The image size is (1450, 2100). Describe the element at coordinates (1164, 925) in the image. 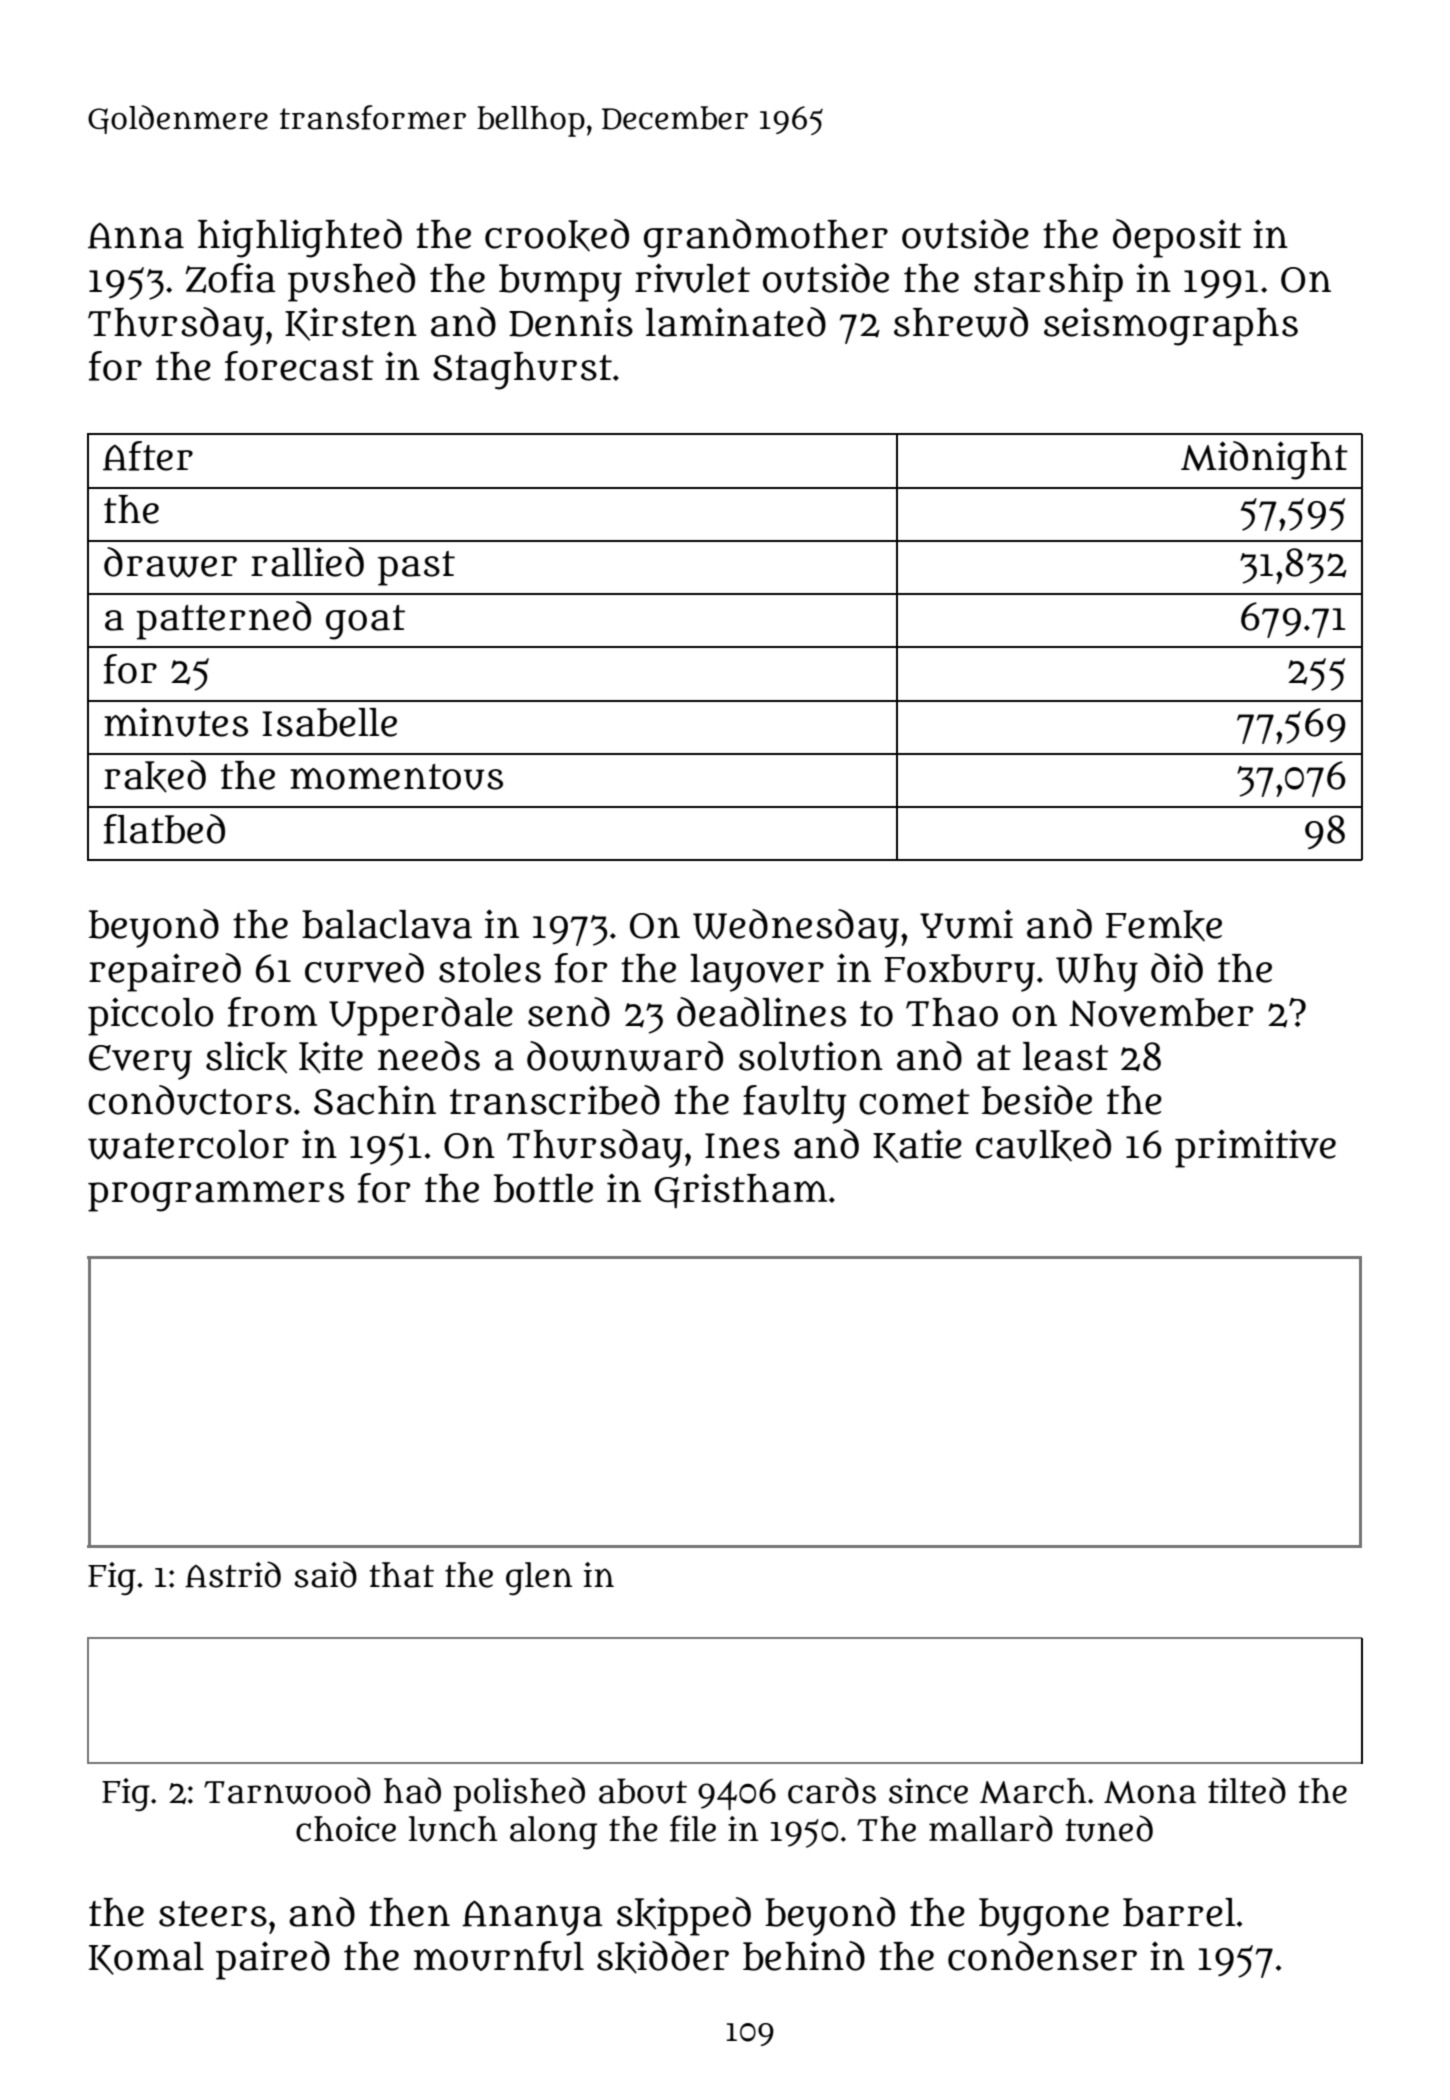

I see `Femke` at that location.
